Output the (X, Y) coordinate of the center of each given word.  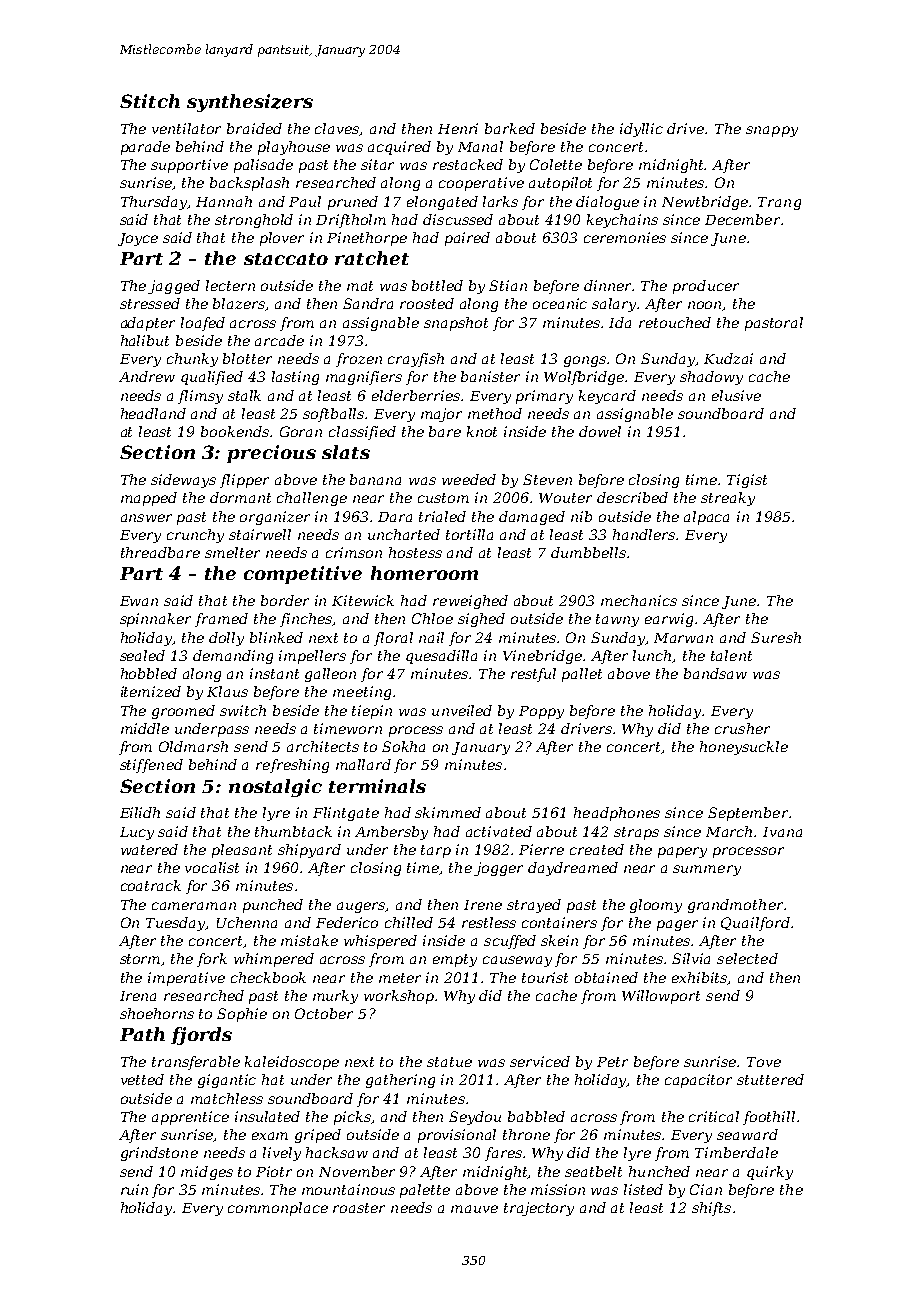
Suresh (776, 637)
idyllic (641, 130)
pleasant (242, 851)
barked (510, 128)
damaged (532, 518)
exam (270, 1136)
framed (221, 620)
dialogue (607, 203)
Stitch (150, 101)
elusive (736, 395)
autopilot (560, 184)
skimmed (448, 812)
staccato (286, 259)
